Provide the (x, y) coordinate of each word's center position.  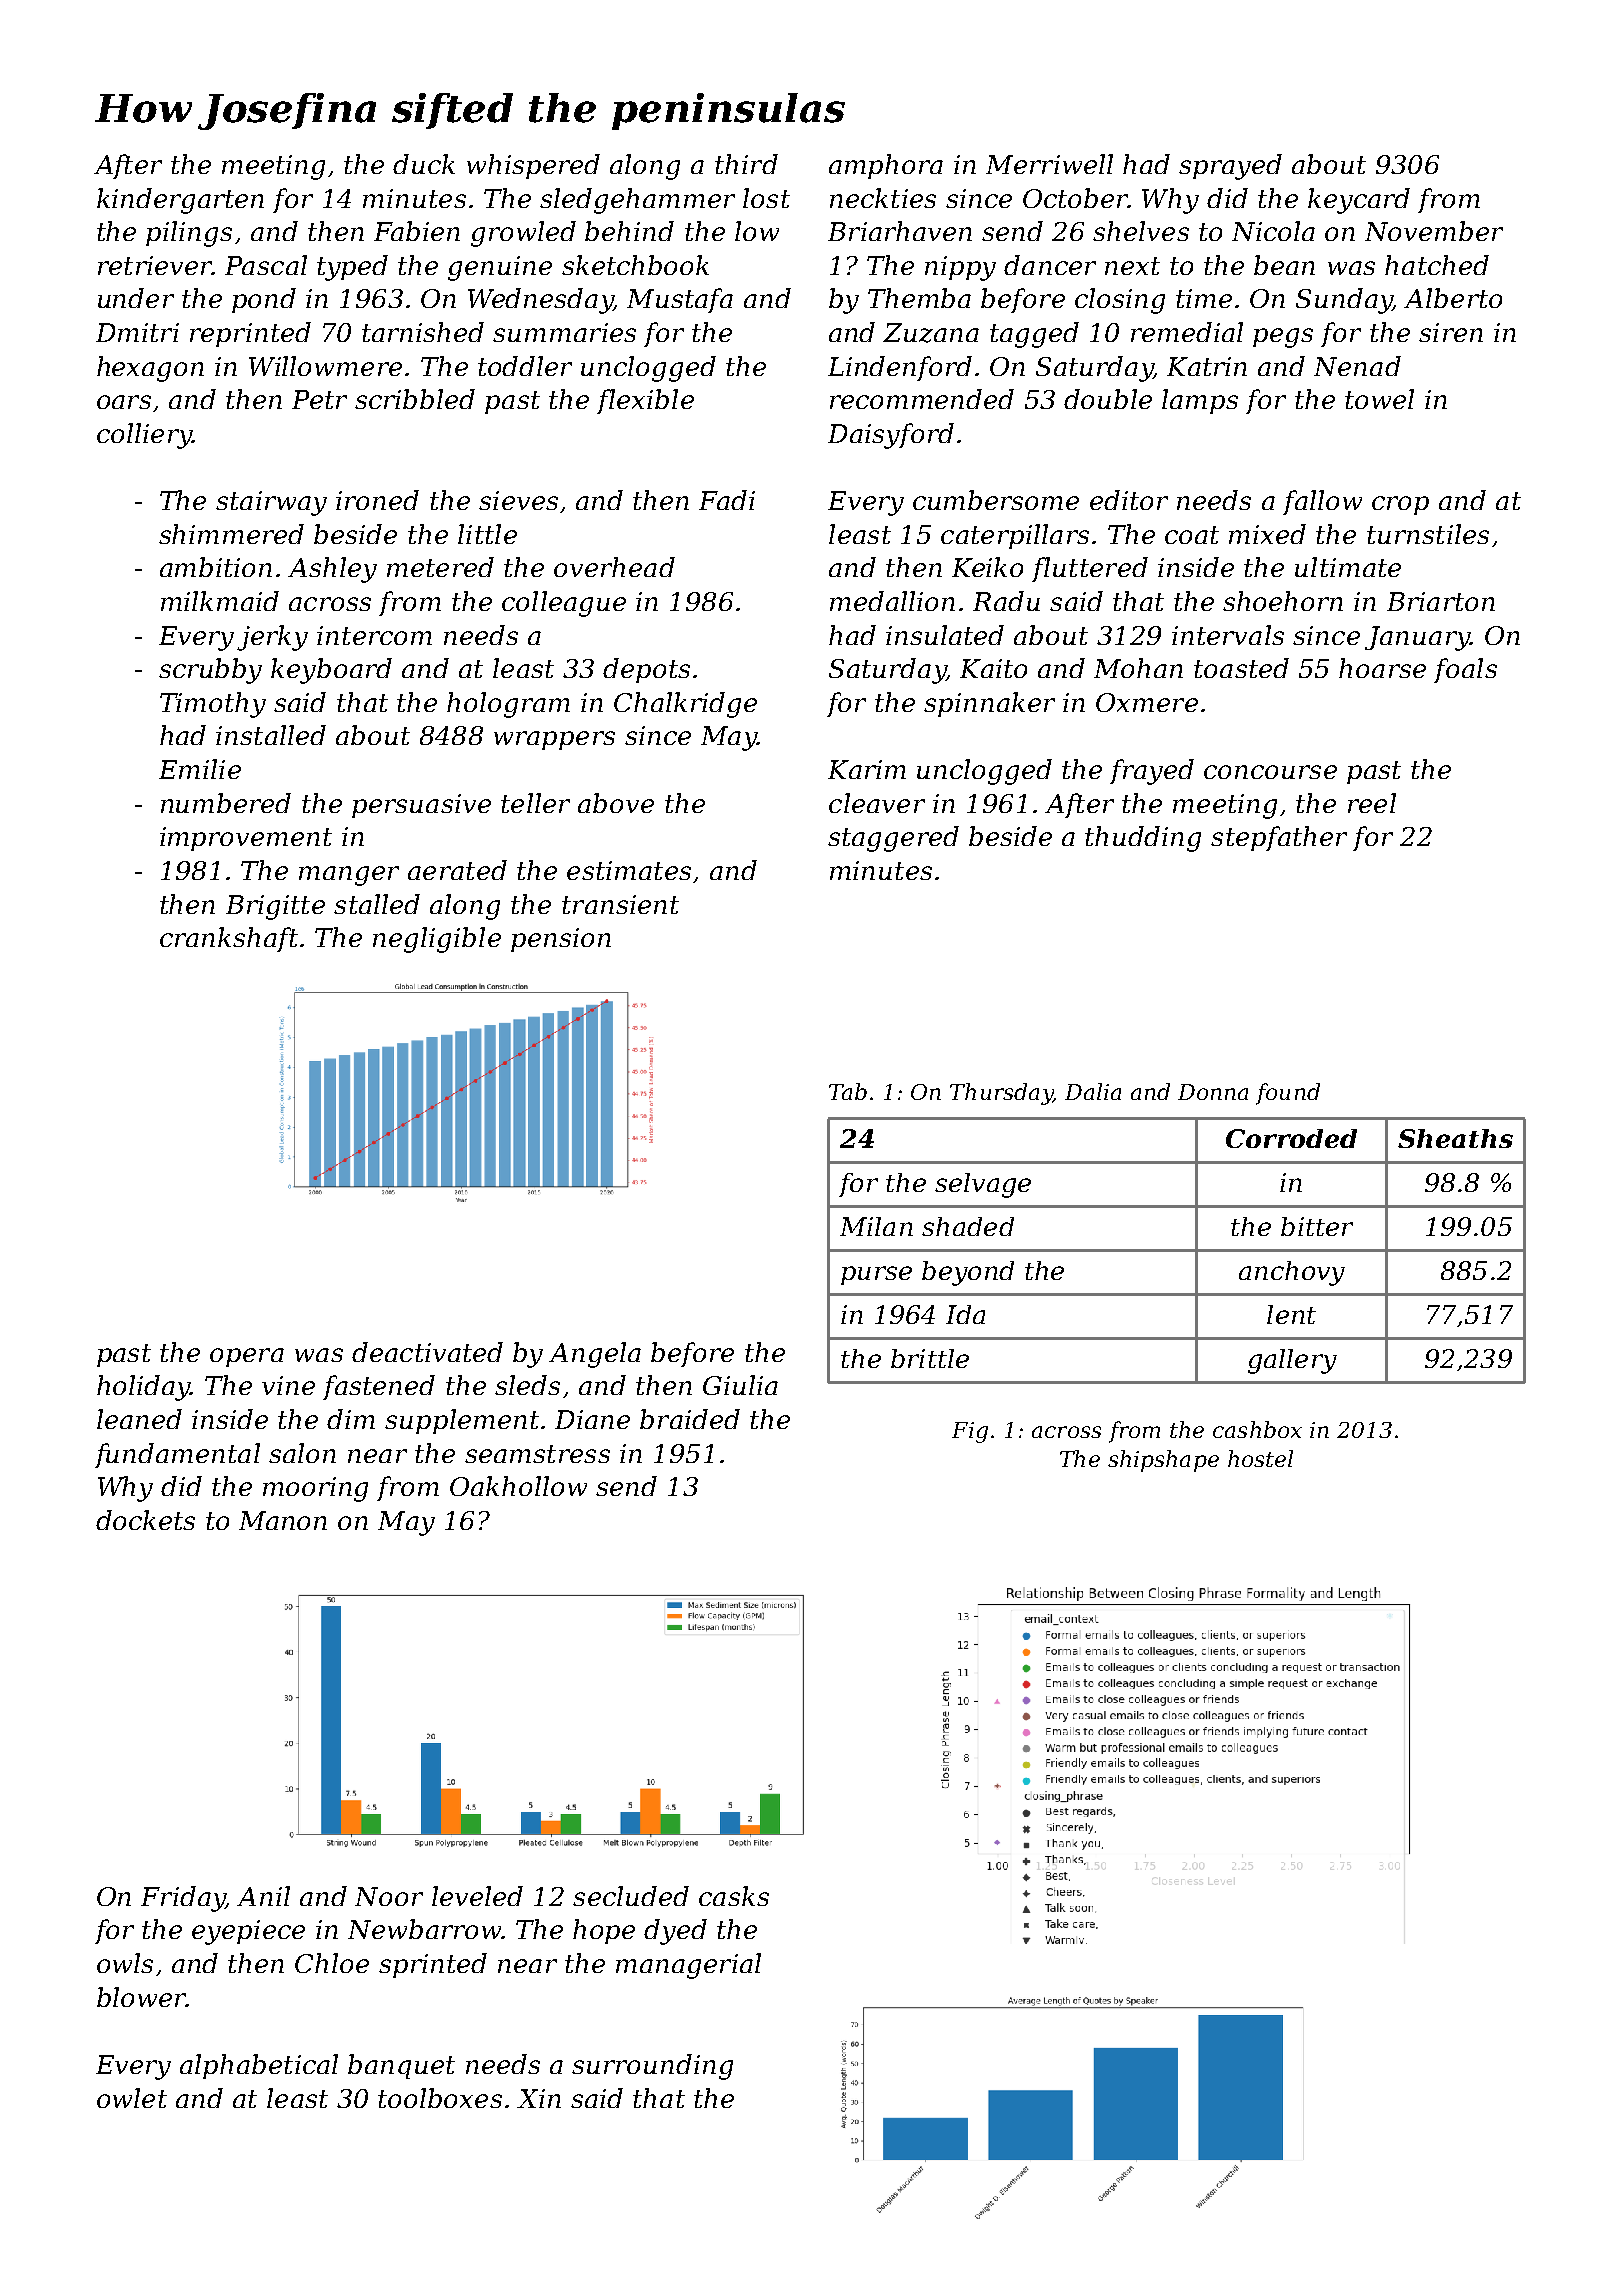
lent (1291, 1314)
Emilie (200, 769)
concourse (1270, 772)
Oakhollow (518, 1486)
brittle (930, 1358)
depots (646, 670)
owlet (132, 2098)
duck (424, 164)
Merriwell (1049, 164)
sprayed (1230, 167)
